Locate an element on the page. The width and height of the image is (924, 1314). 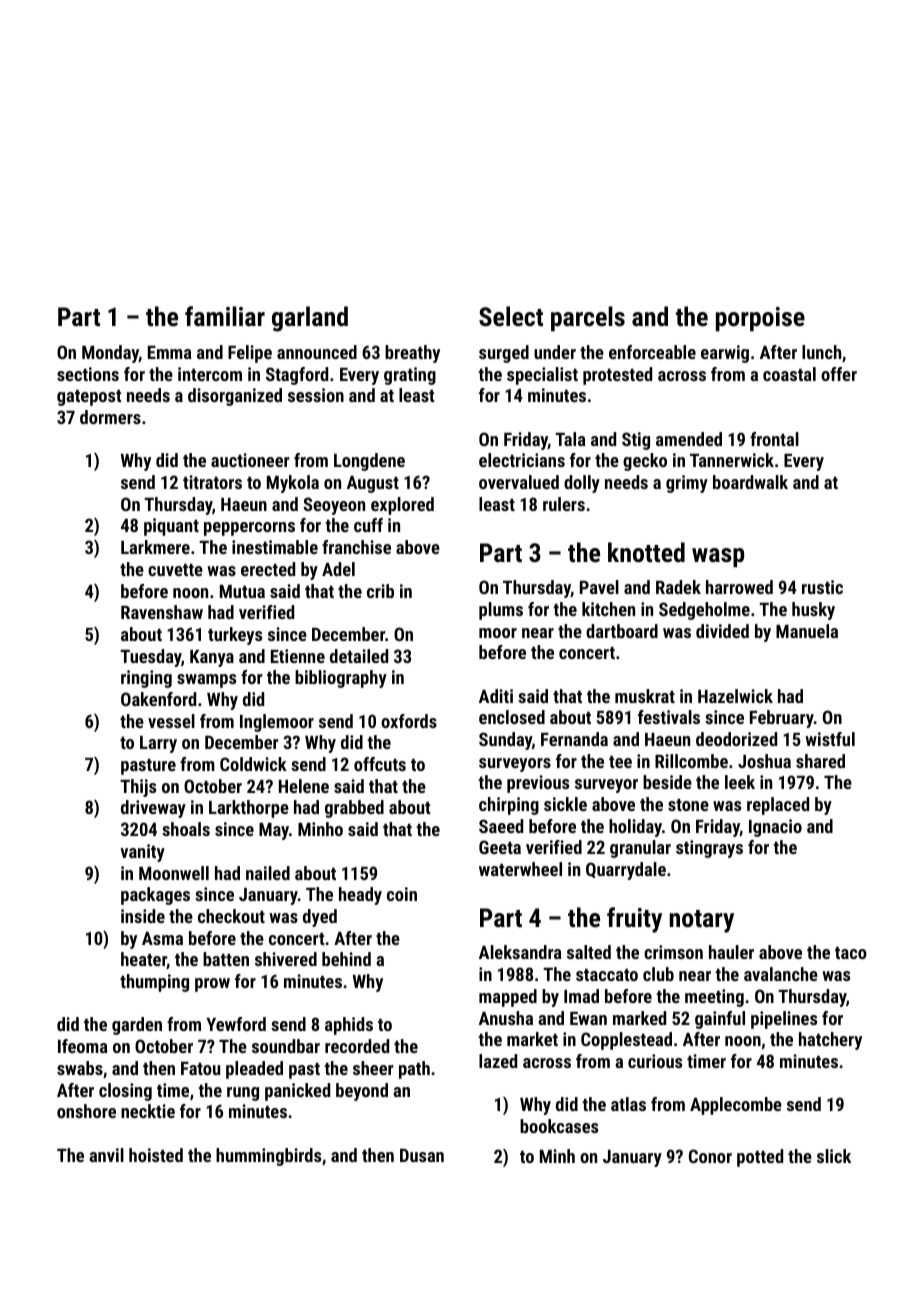
gecko is located at coordinates (645, 462).
